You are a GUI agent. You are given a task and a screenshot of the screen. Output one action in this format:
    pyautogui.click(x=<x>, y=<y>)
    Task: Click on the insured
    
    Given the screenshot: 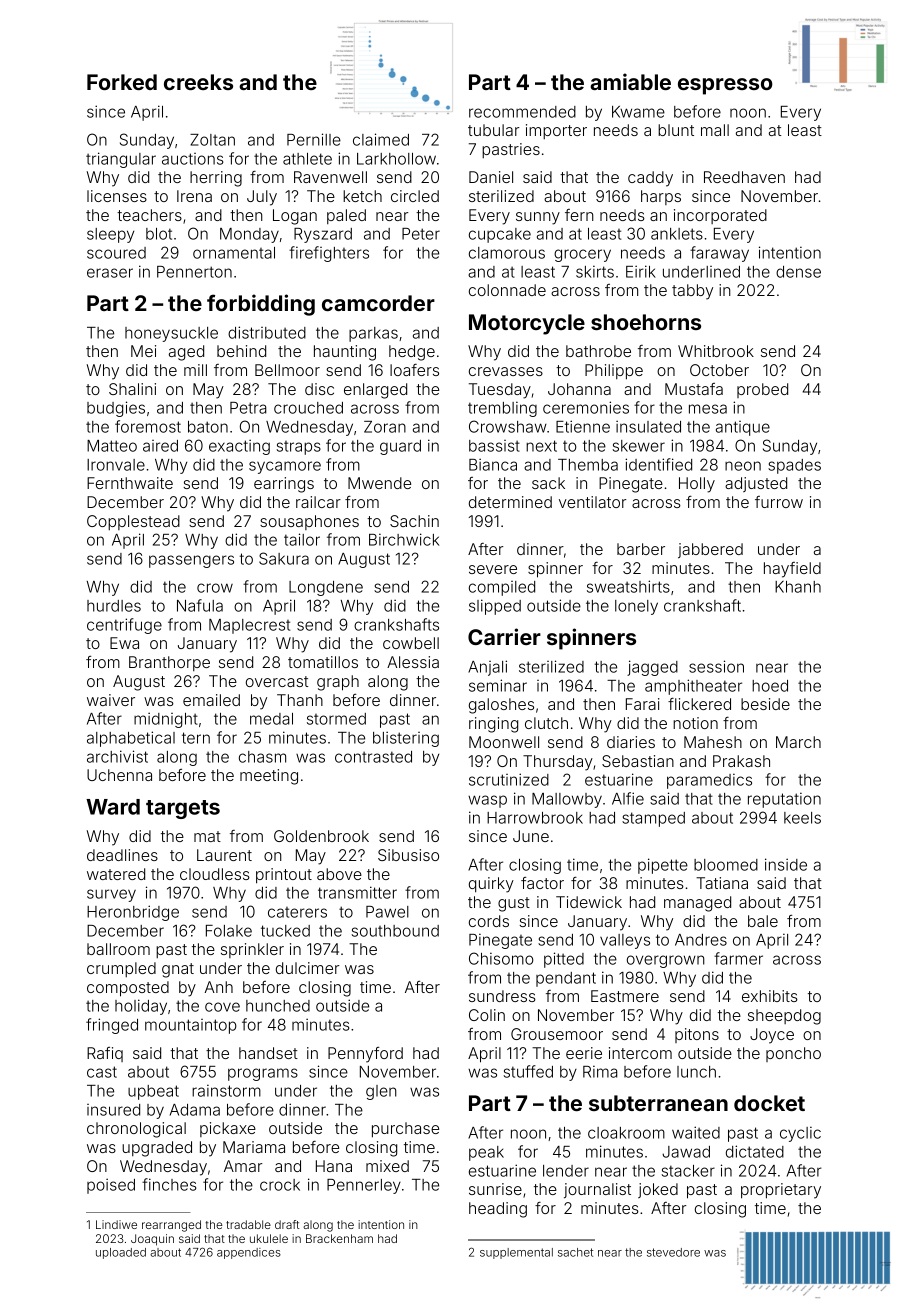 What is the action you would take?
    pyautogui.click(x=113, y=1110)
